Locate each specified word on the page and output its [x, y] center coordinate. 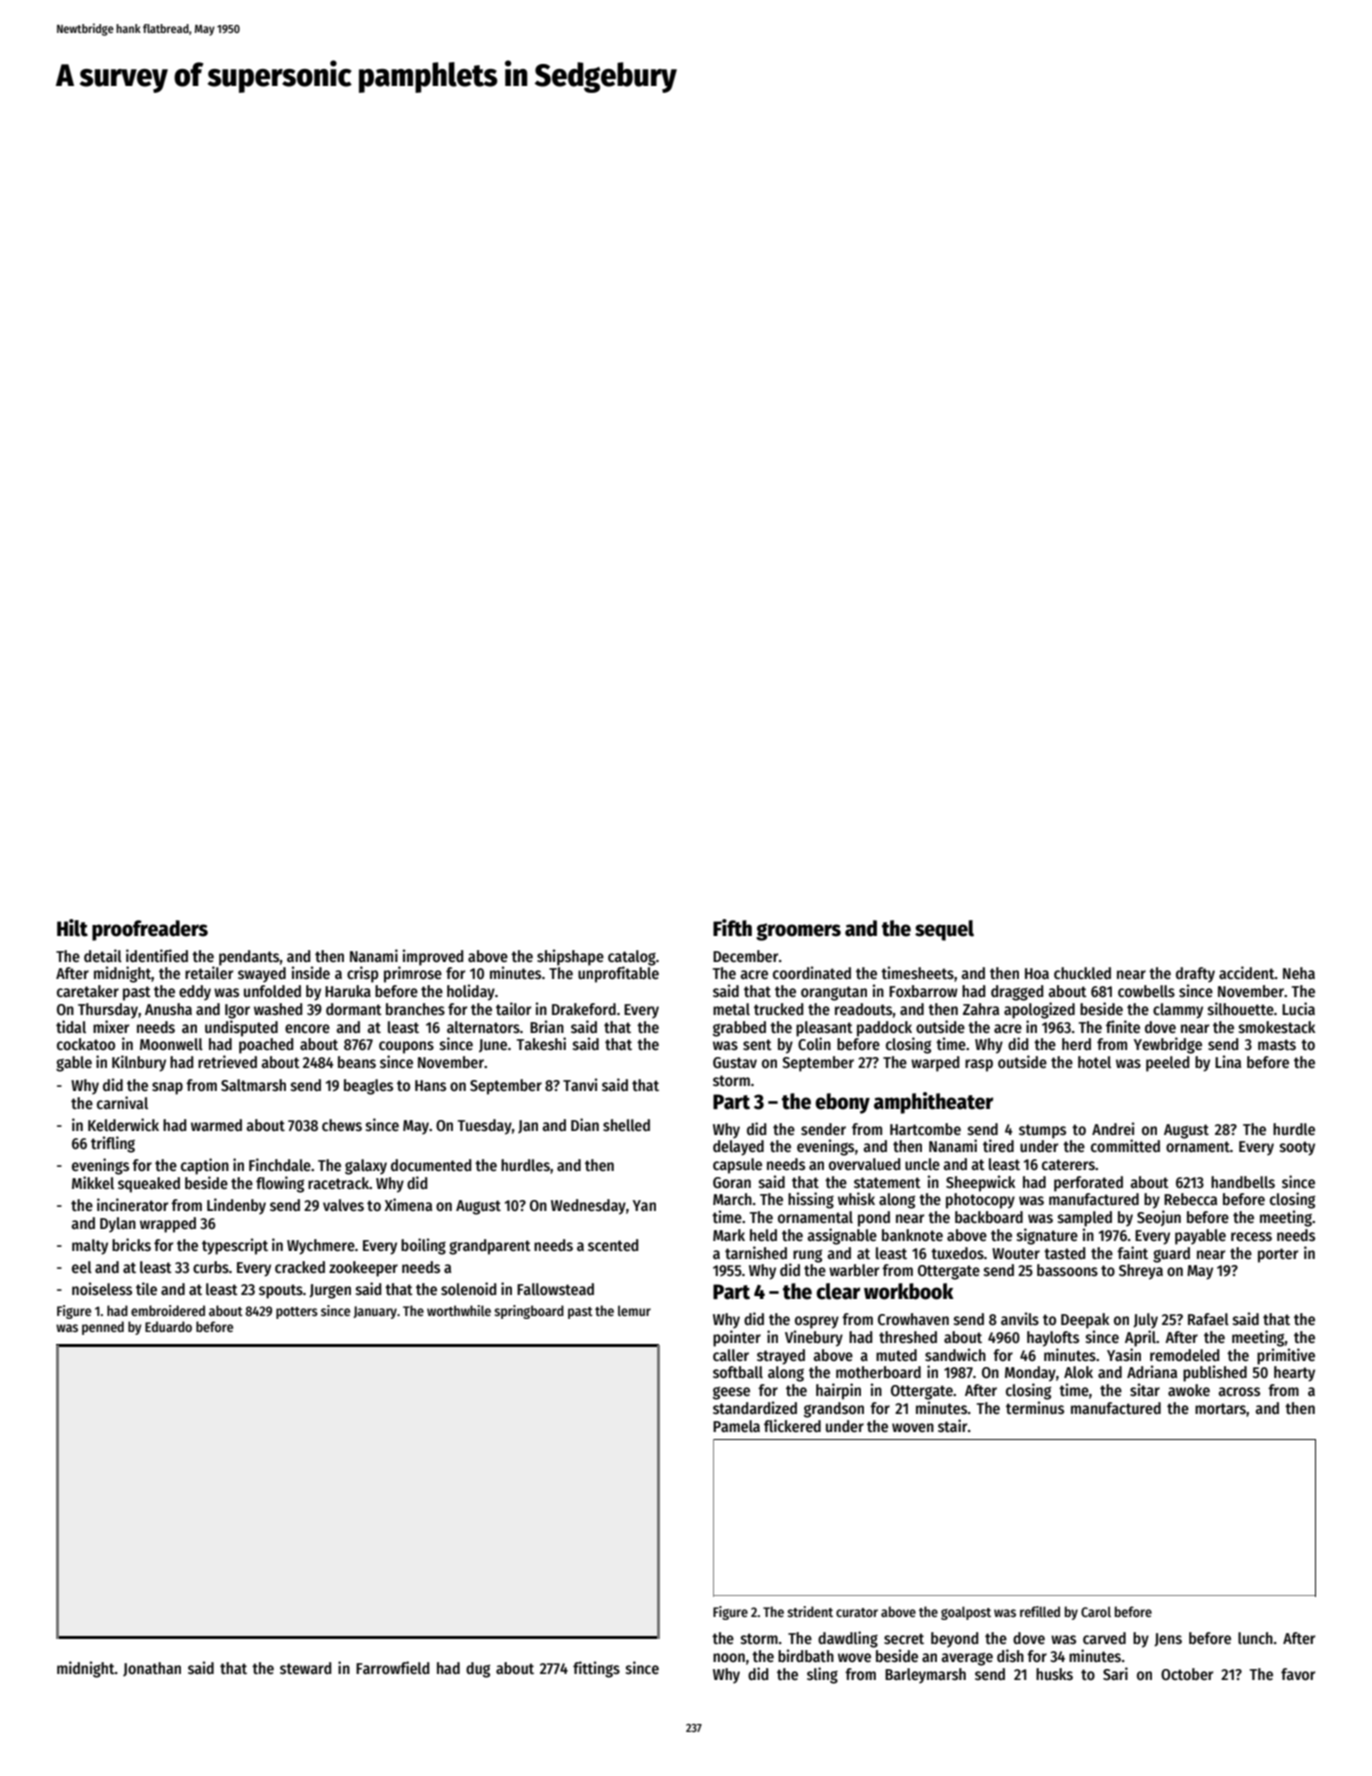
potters [297, 1313]
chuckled [1082, 973]
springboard [529, 1312]
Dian [585, 1124]
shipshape [570, 957]
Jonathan [152, 1669]
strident [810, 1611]
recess [1251, 1237]
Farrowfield [392, 1667]
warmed [216, 1125]
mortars [1220, 1409]
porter [1278, 1255]
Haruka [348, 991]
